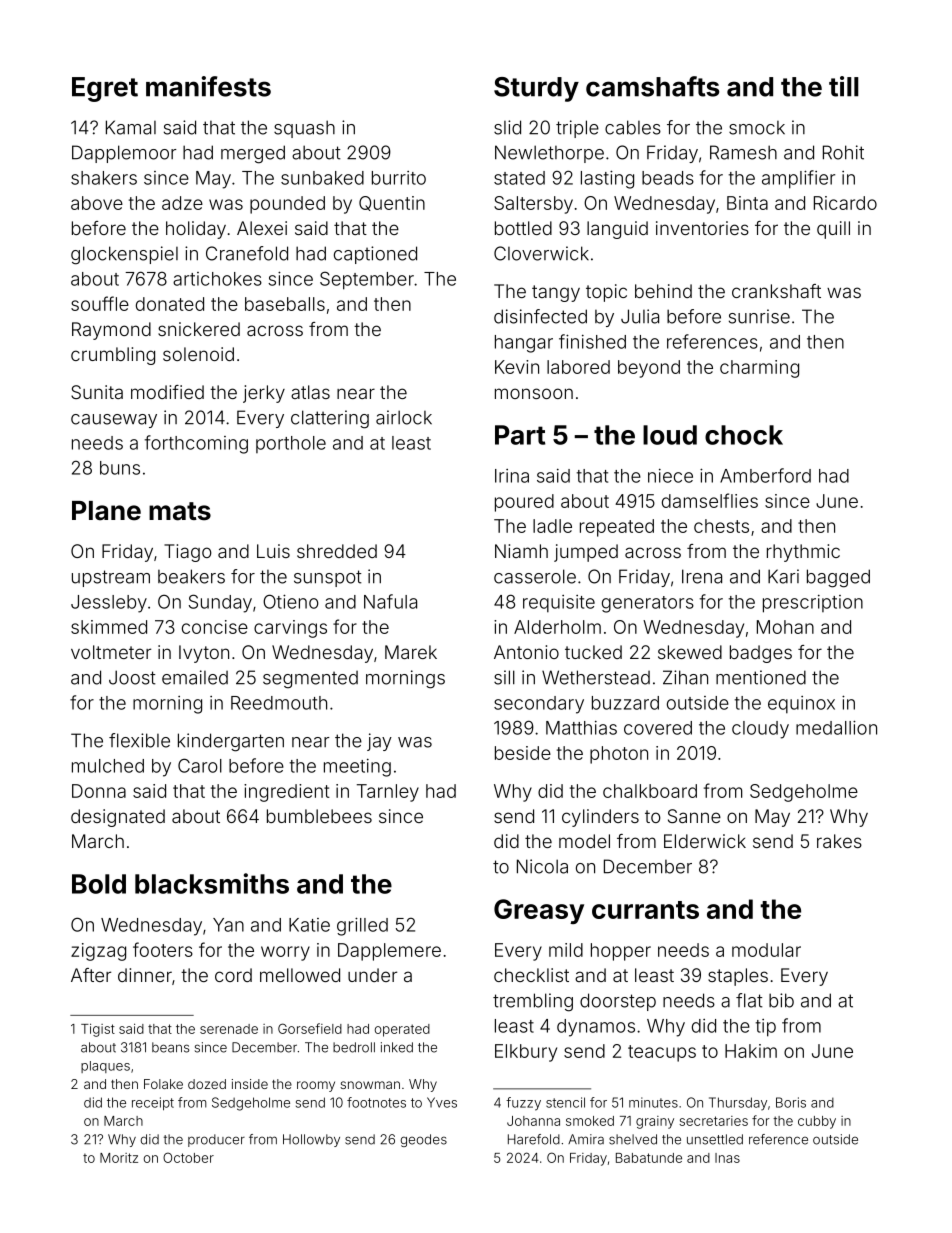 This image has width=952, height=1233. Describe the element at coordinates (328, 578) in the image. I see `sunspot` at that location.
